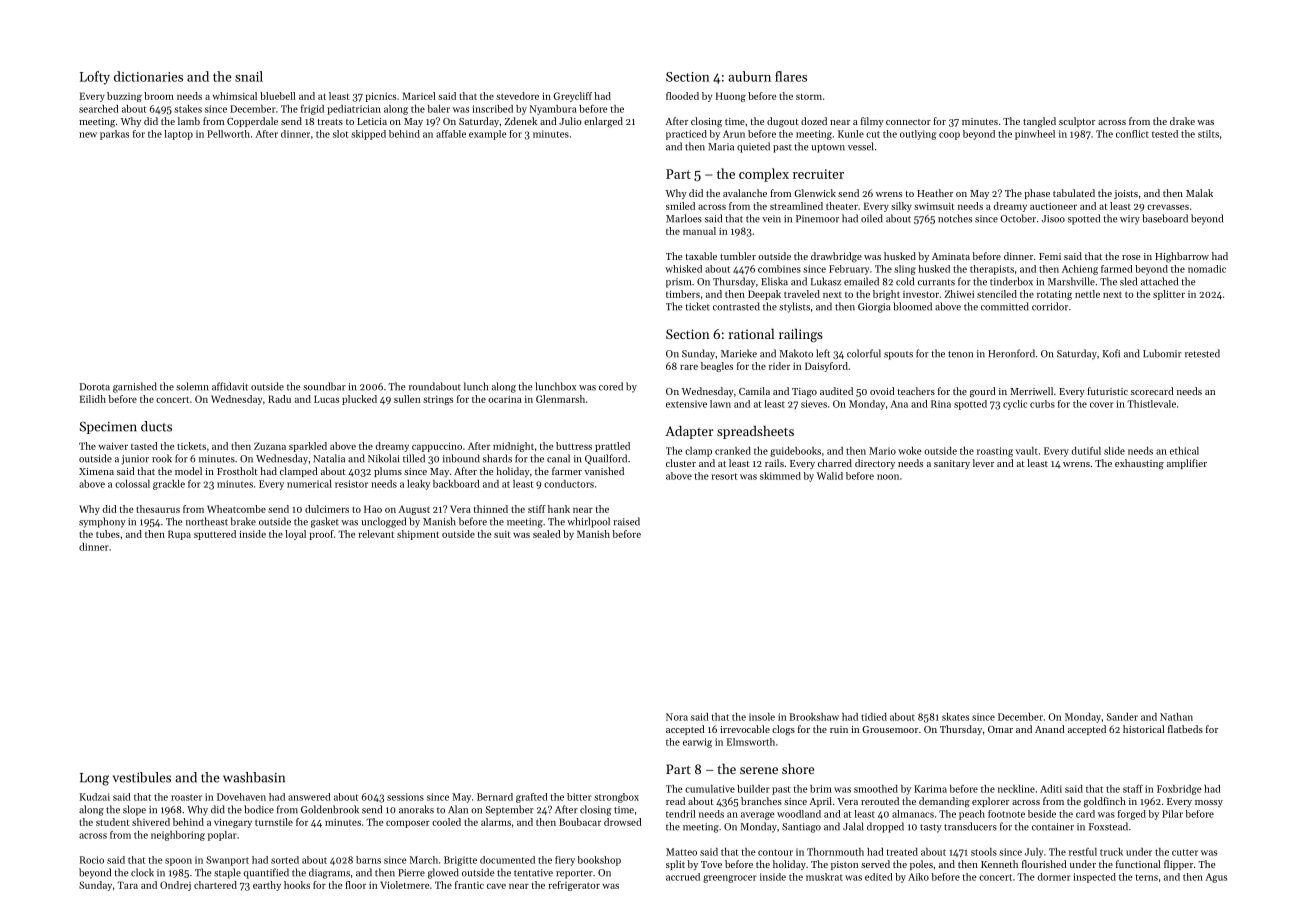 The width and height of the document is (1308, 924). What do you see at coordinates (686, 135) in the document?
I see `practiced` at bounding box center [686, 135].
